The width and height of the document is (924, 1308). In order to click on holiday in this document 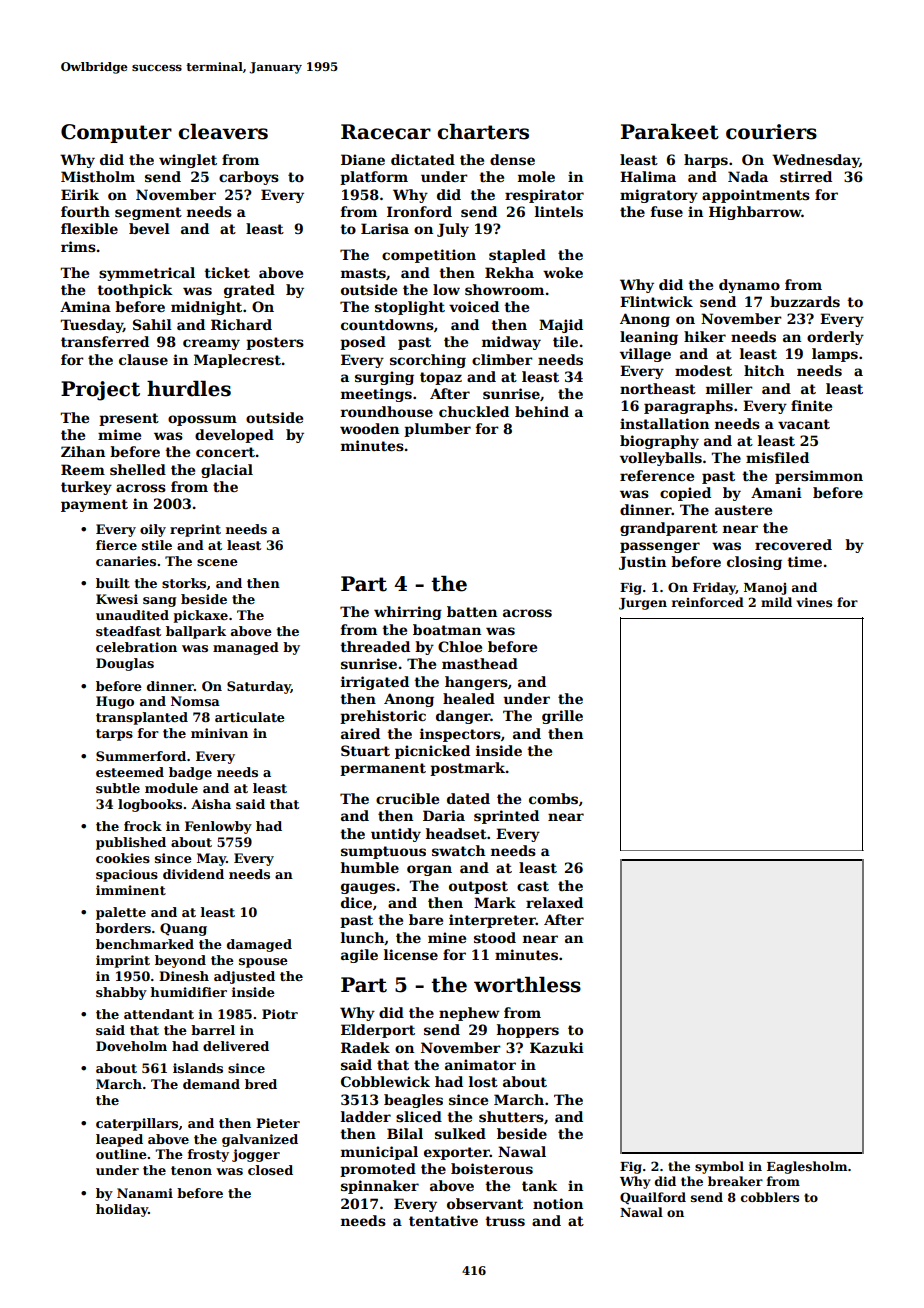, I will do `click(122, 1210)`.
